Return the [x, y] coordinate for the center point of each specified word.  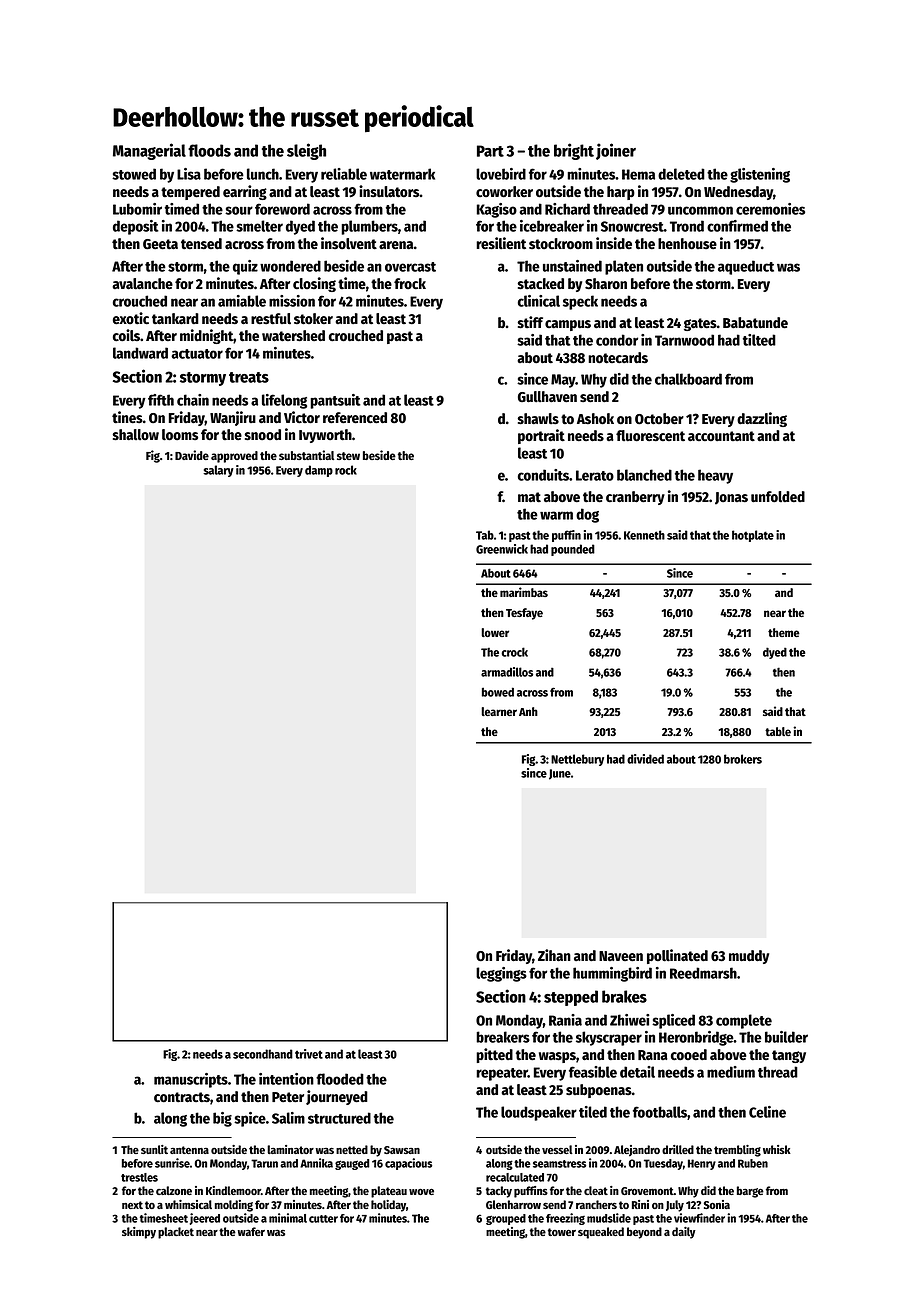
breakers [503, 1037]
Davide [192, 455]
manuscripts [191, 1080]
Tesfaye [524, 614]
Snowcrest [632, 226]
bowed [498, 692]
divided [645, 759]
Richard [567, 209]
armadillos [507, 672]
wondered [290, 266]
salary [218, 471]
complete [744, 1021]
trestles [139, 1177]
